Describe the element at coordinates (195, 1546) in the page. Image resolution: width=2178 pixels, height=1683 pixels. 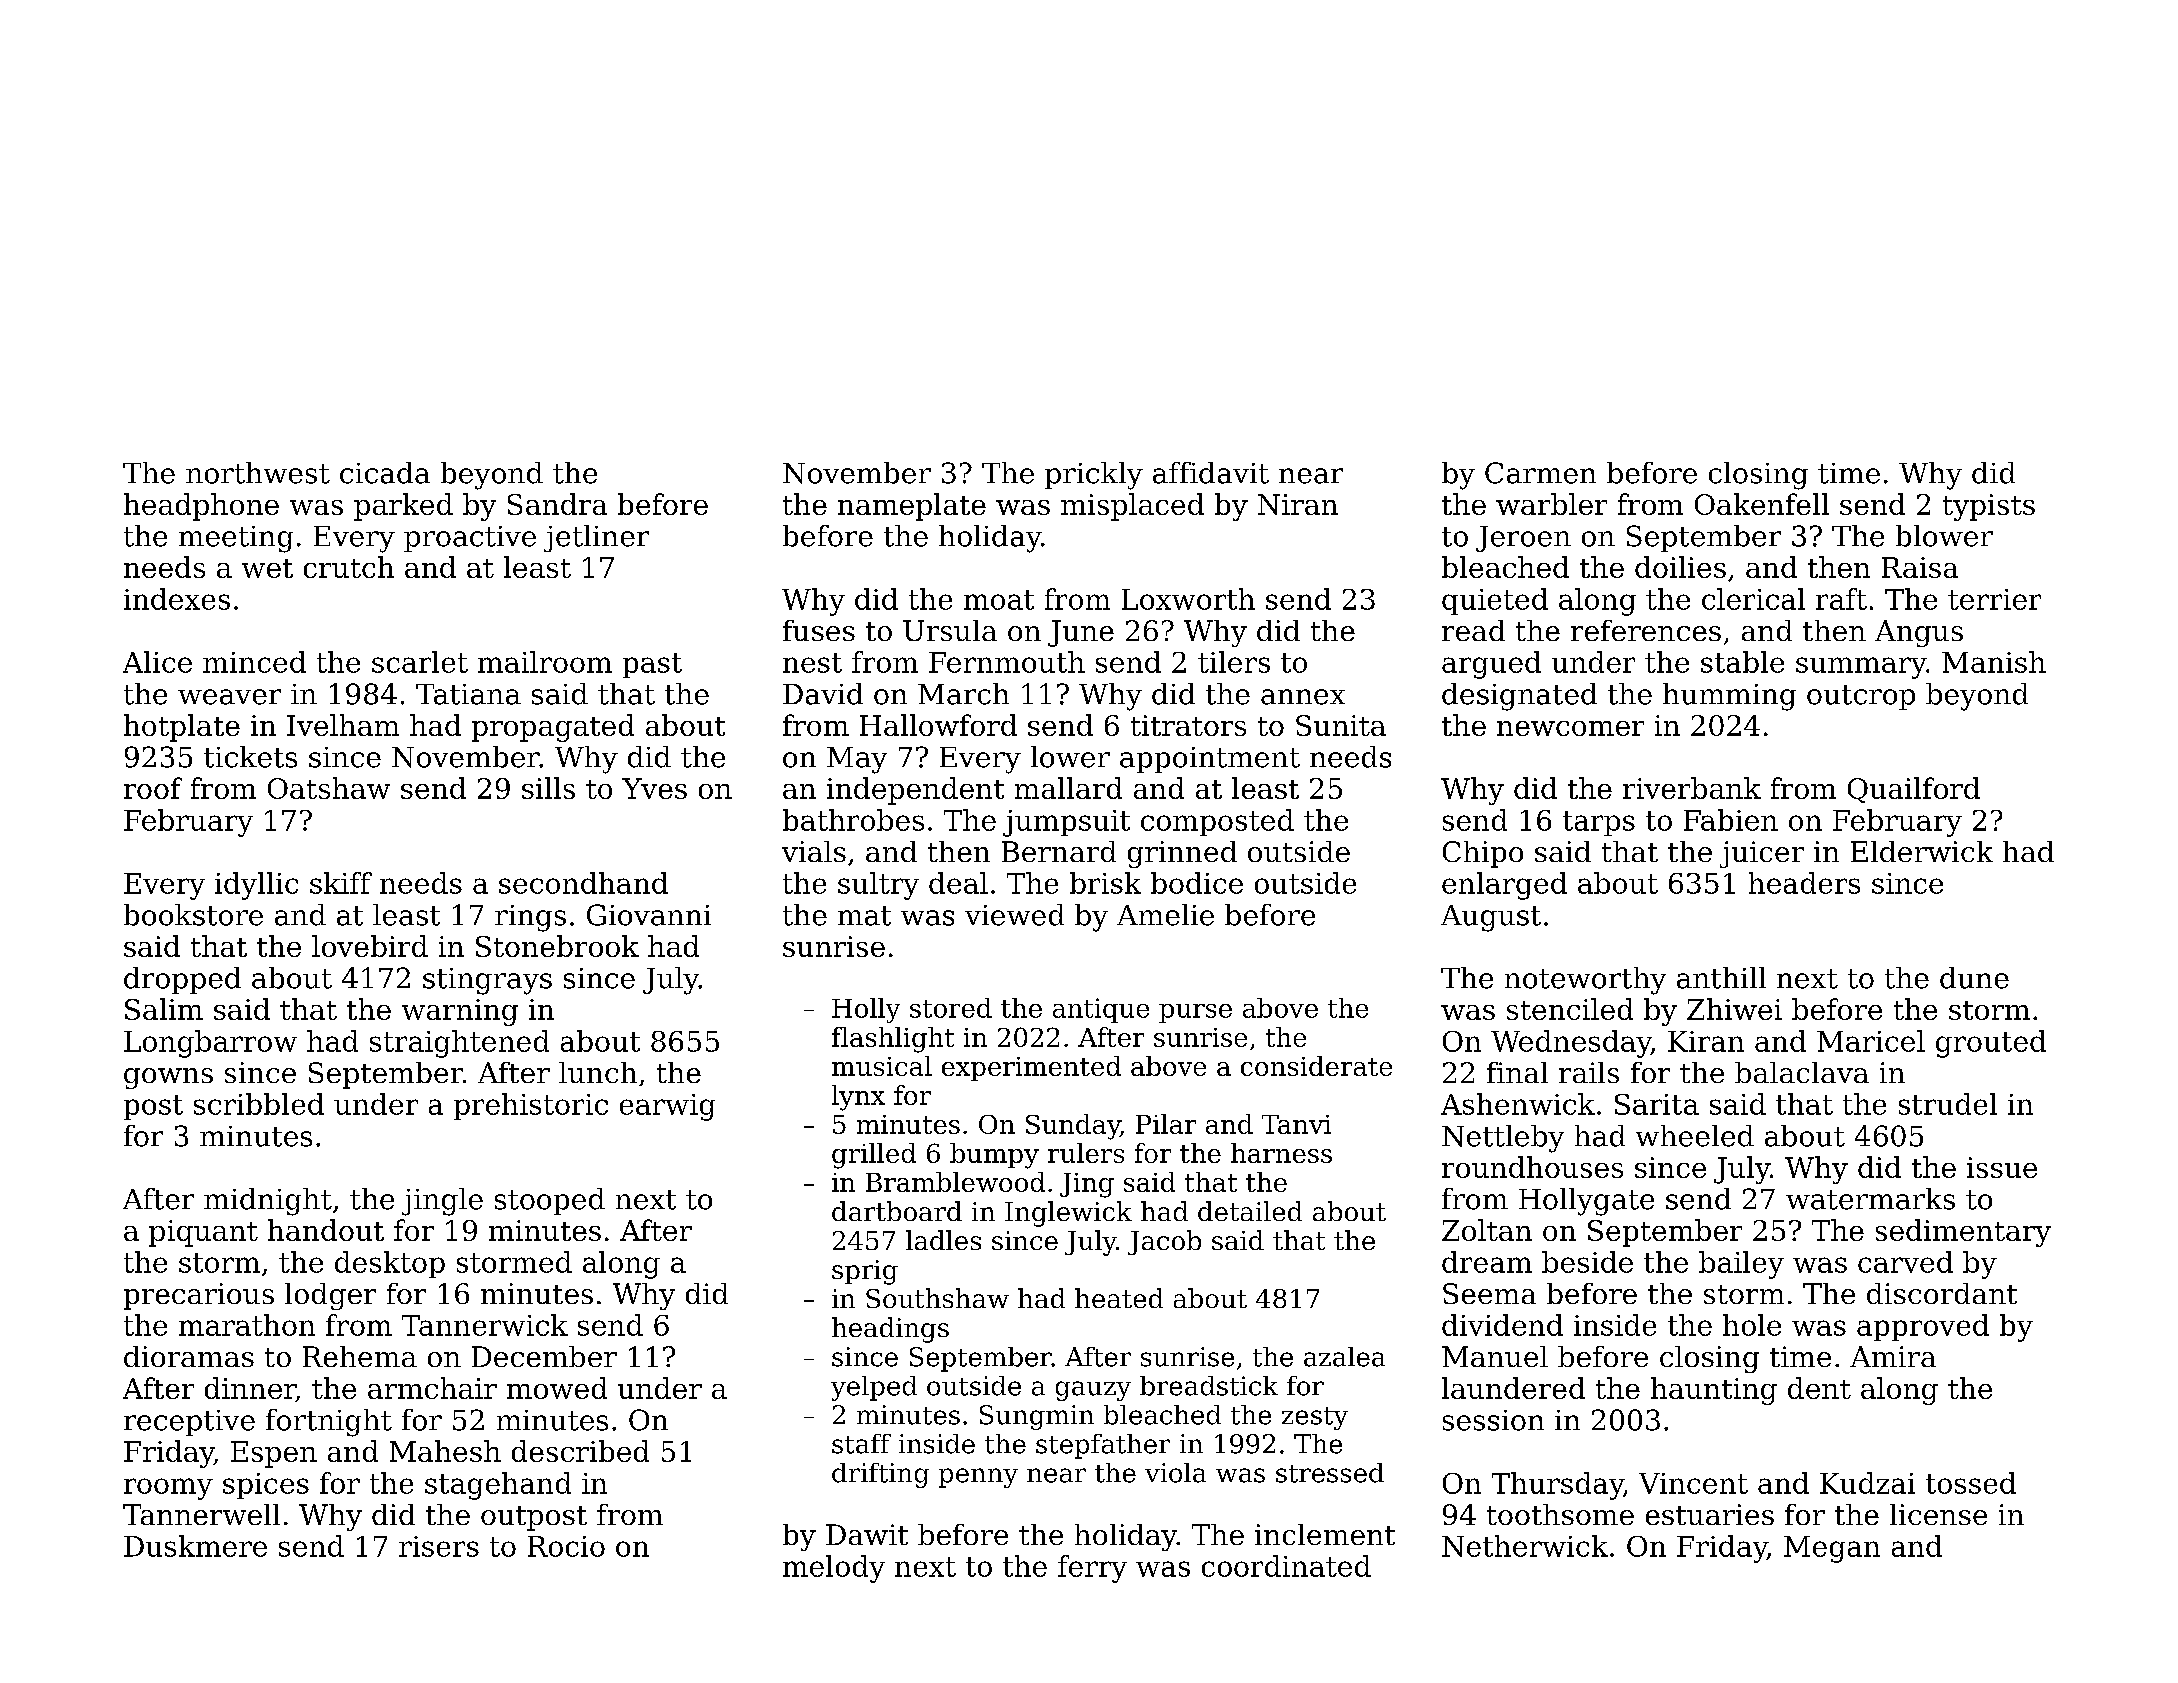
I see `Duskmere` at that location.
